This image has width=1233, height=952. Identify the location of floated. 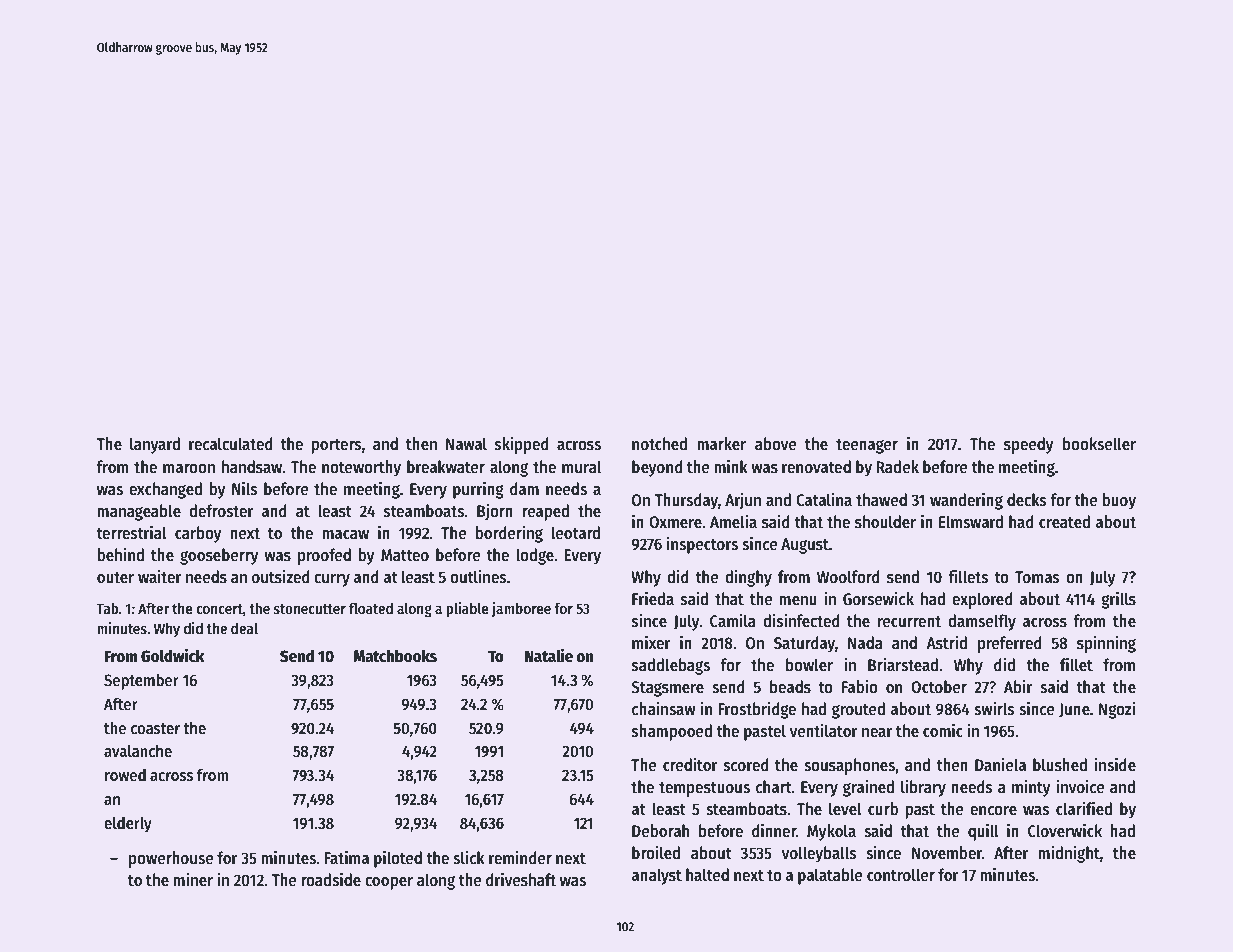
(371, 608).
